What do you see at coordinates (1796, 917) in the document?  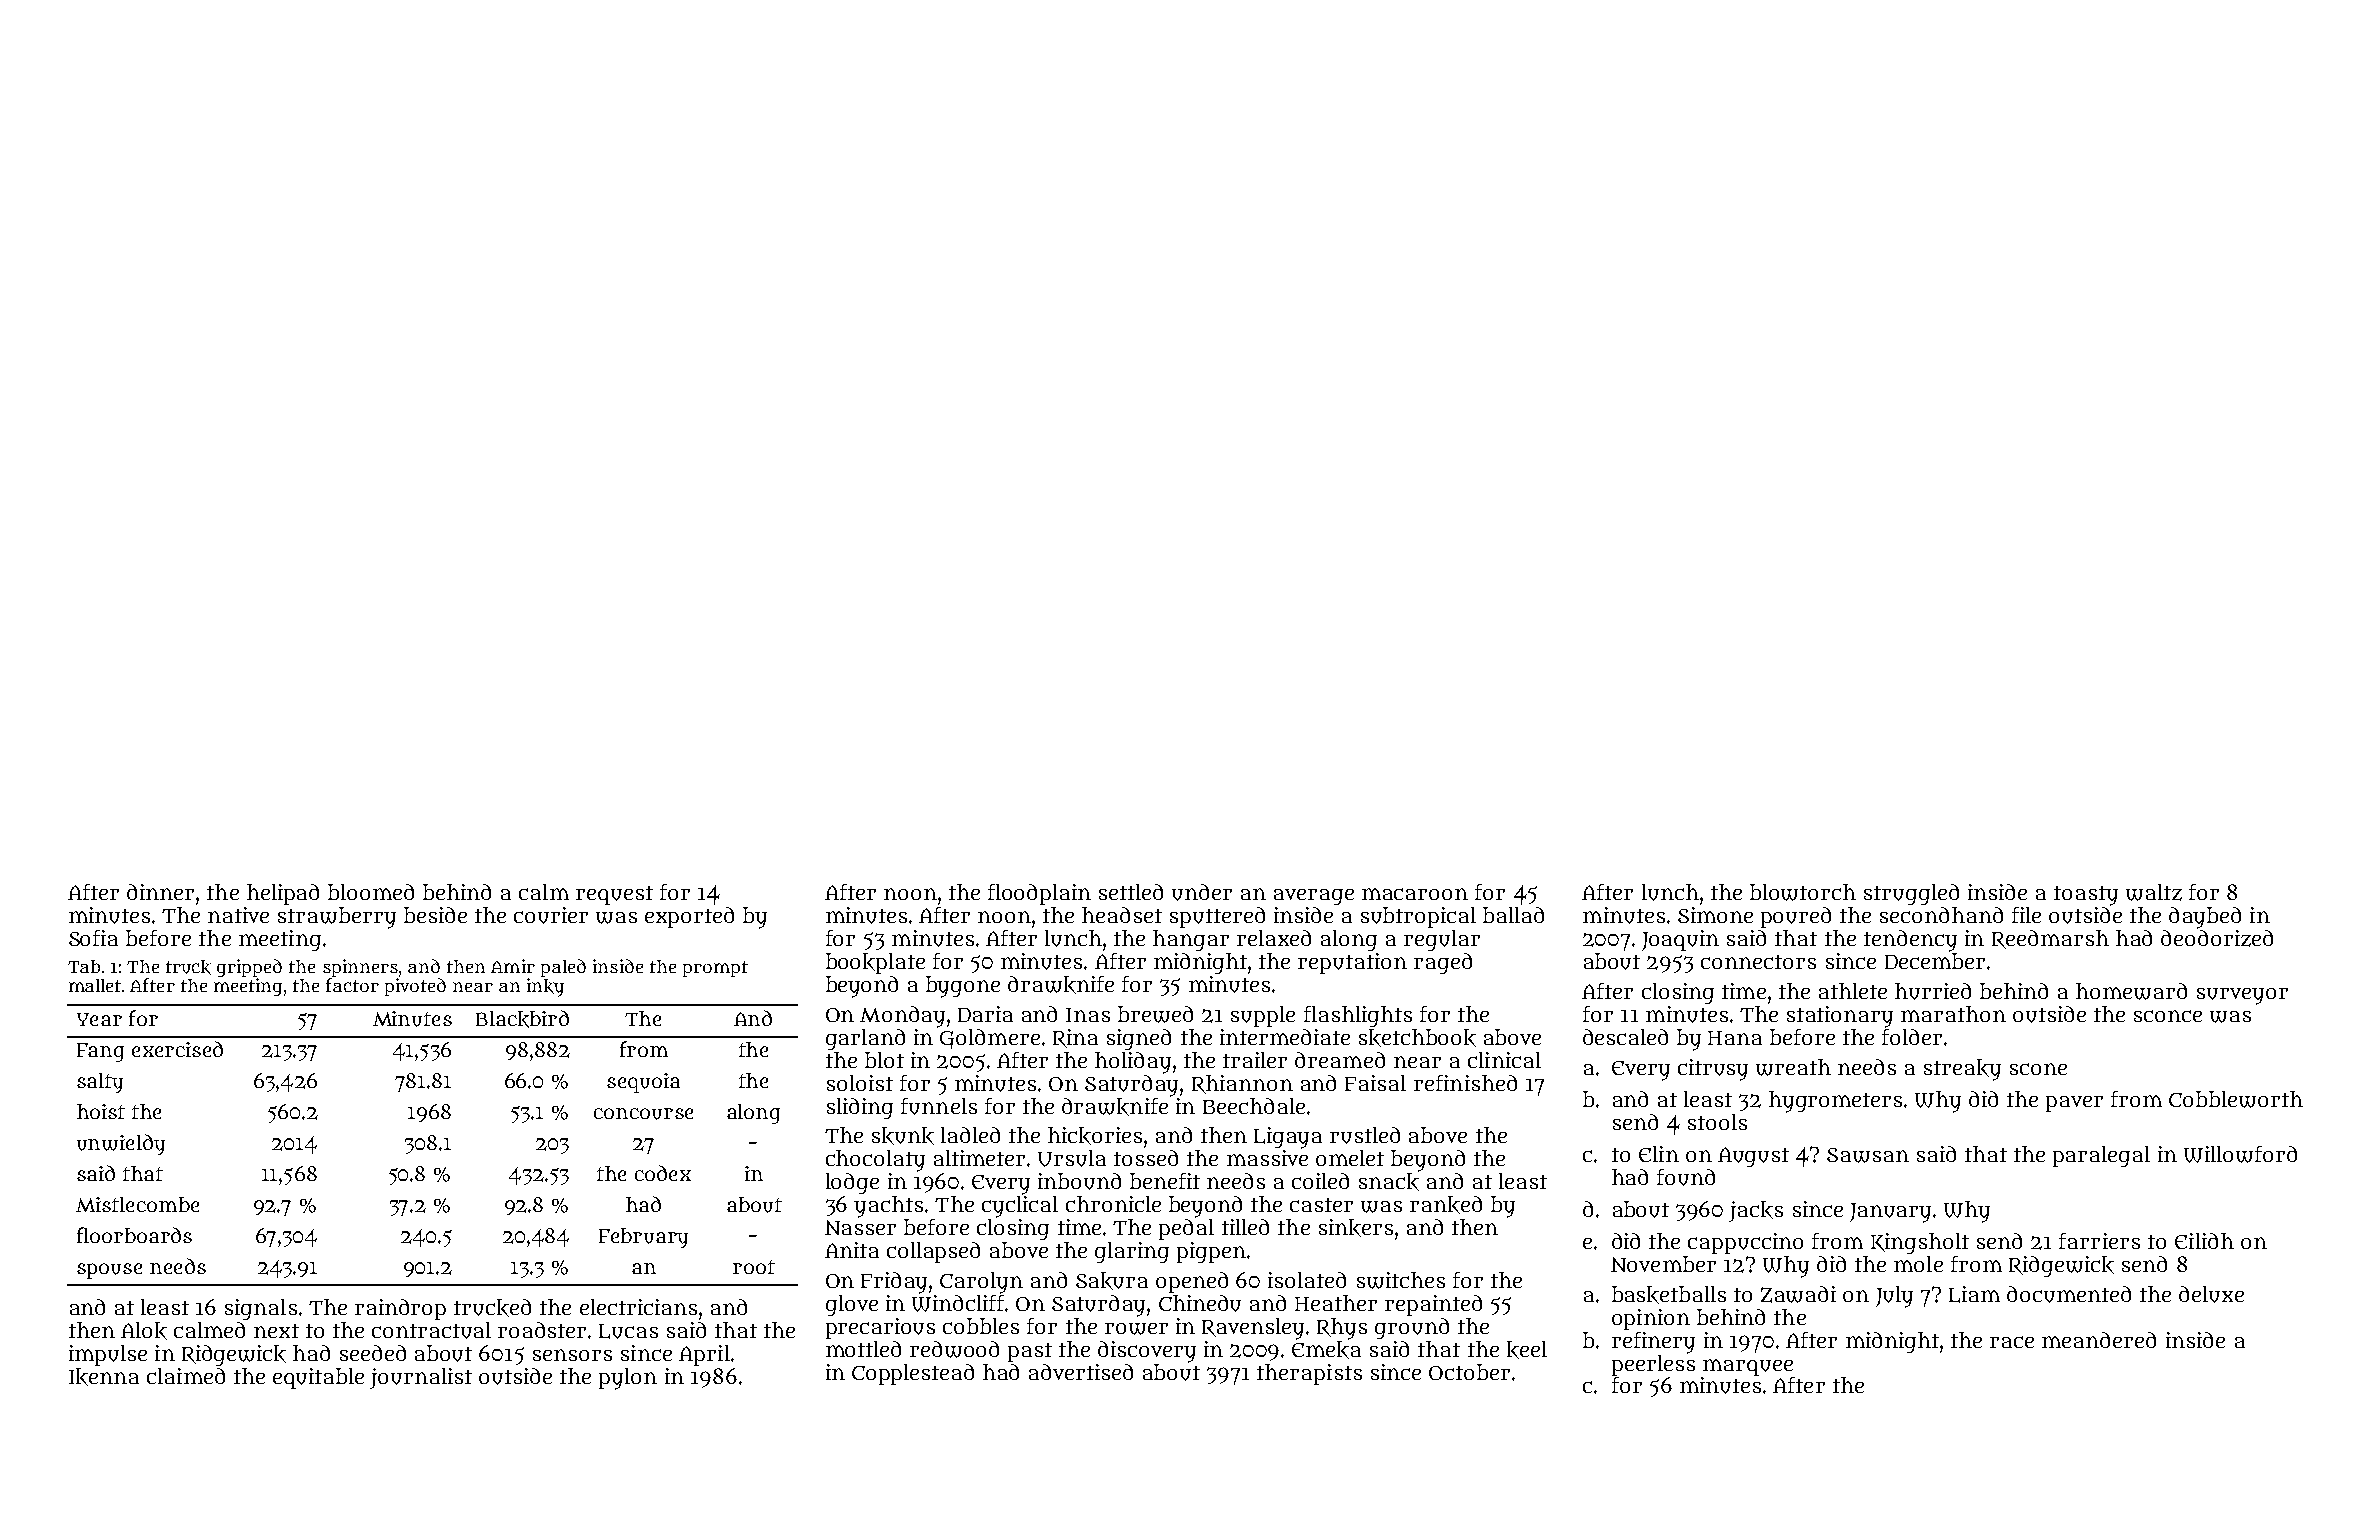 I see `poured` at bounding box center [1796, 917].
